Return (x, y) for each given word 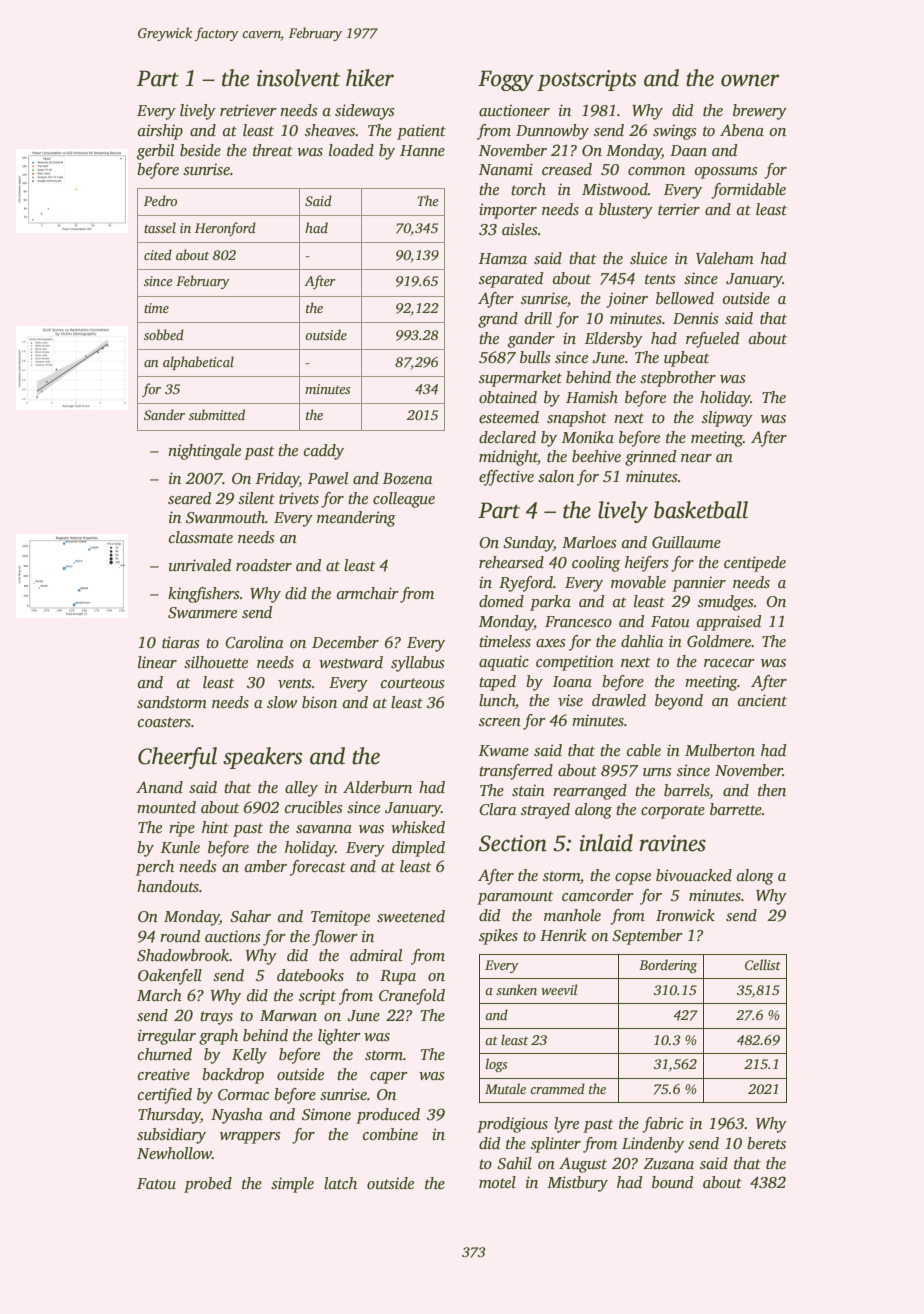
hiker (370, 78)
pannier (699, 584)
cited (158, 254)
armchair (368, 593)
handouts (168, 886)
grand (498, 320)
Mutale (505, 1088)
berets (766, 1143)
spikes (498, 937)
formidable (748, 191)
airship (160, 132)
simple (292, 1185)
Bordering (668, 966)
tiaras (180, 642)
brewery (760, 112)
